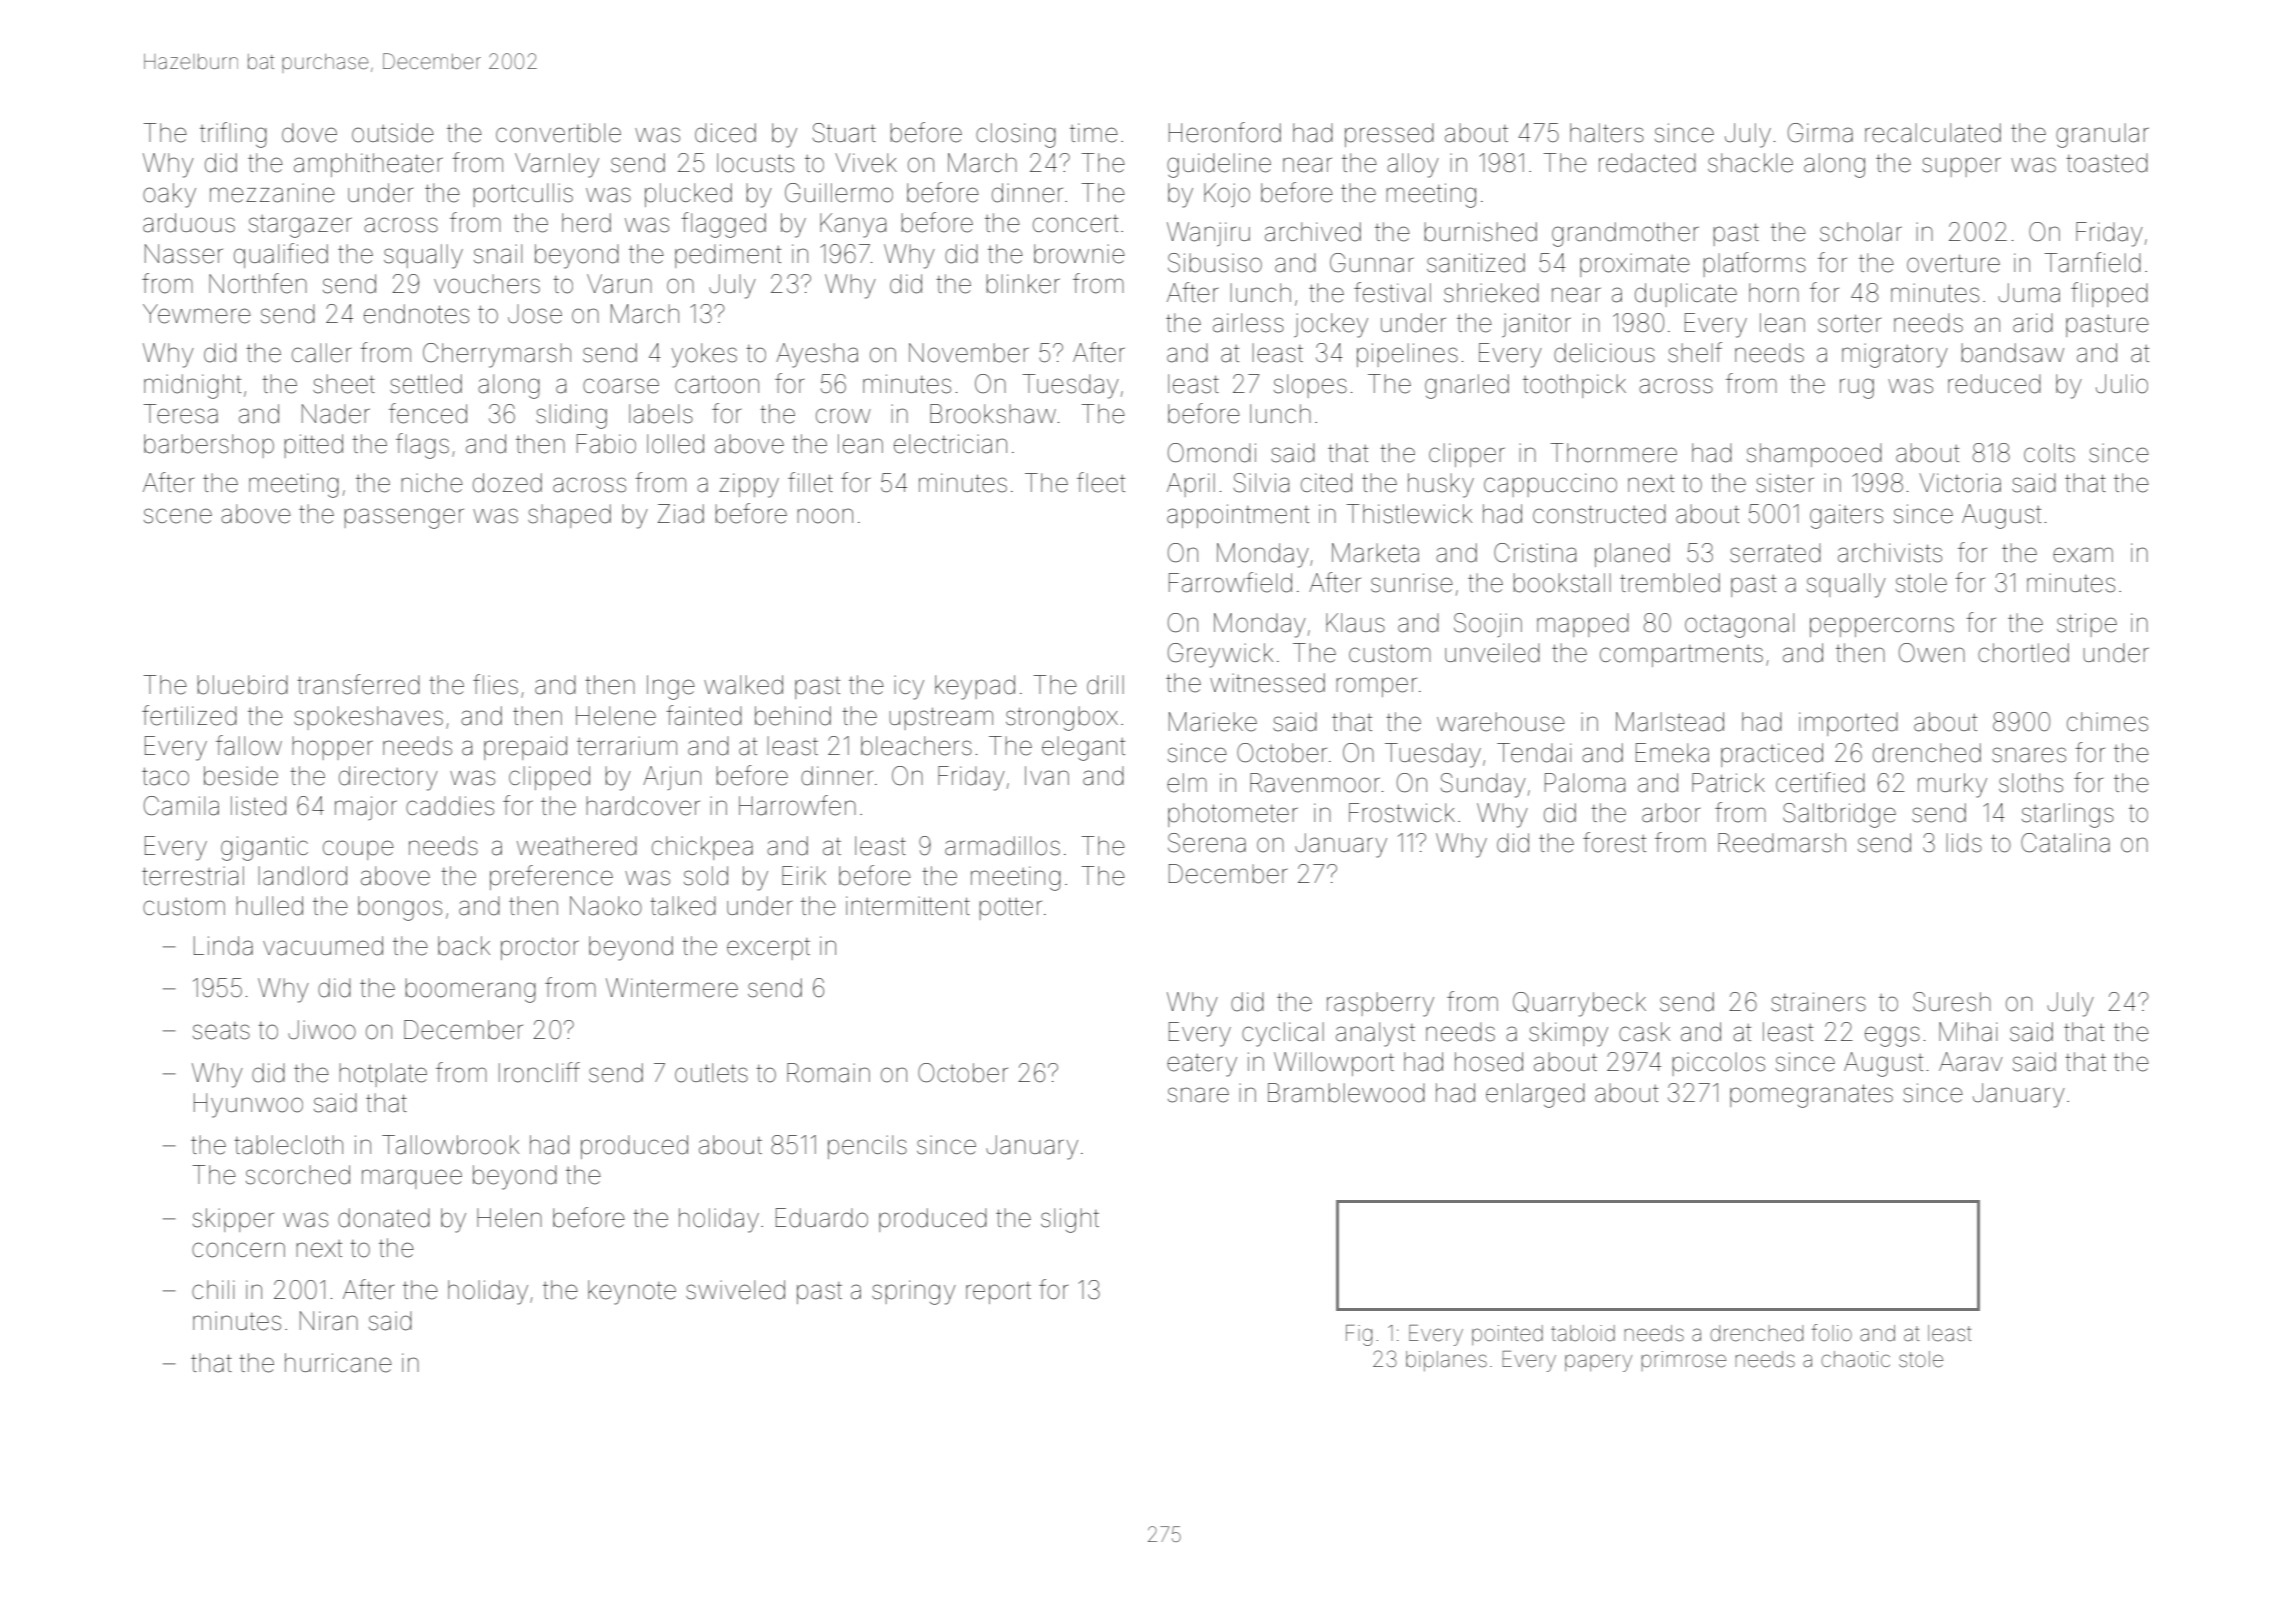 This screenshot has width=2292, height=1620. Describe the element at coordinates (2083, 555) in the screenshot. I see `exam` at that location.
